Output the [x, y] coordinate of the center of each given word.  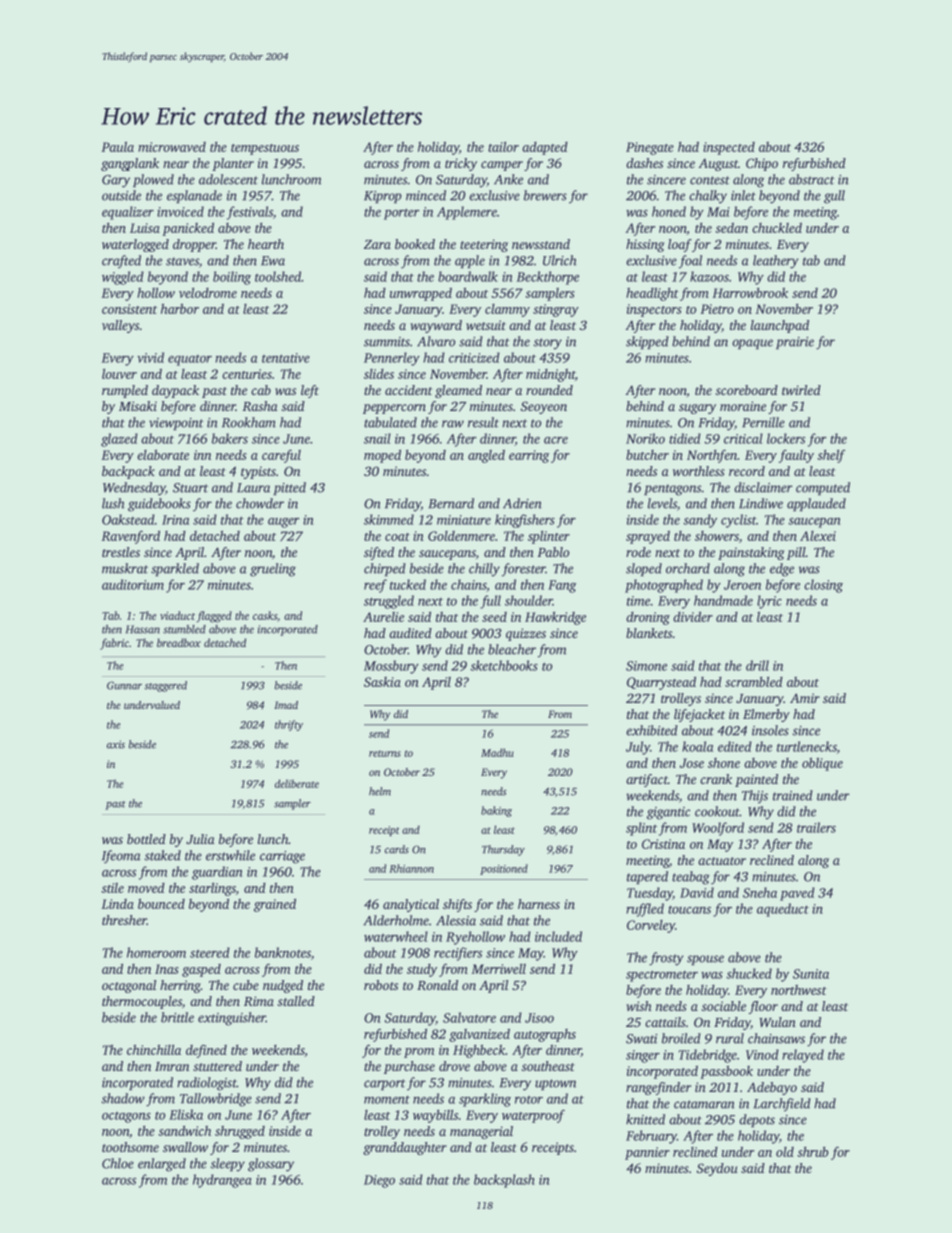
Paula [117, 146]
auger [284, 523]
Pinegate [650, 148]
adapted [545, 148]
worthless [699, 471]
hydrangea [222, 1181]
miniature [464, 520]
